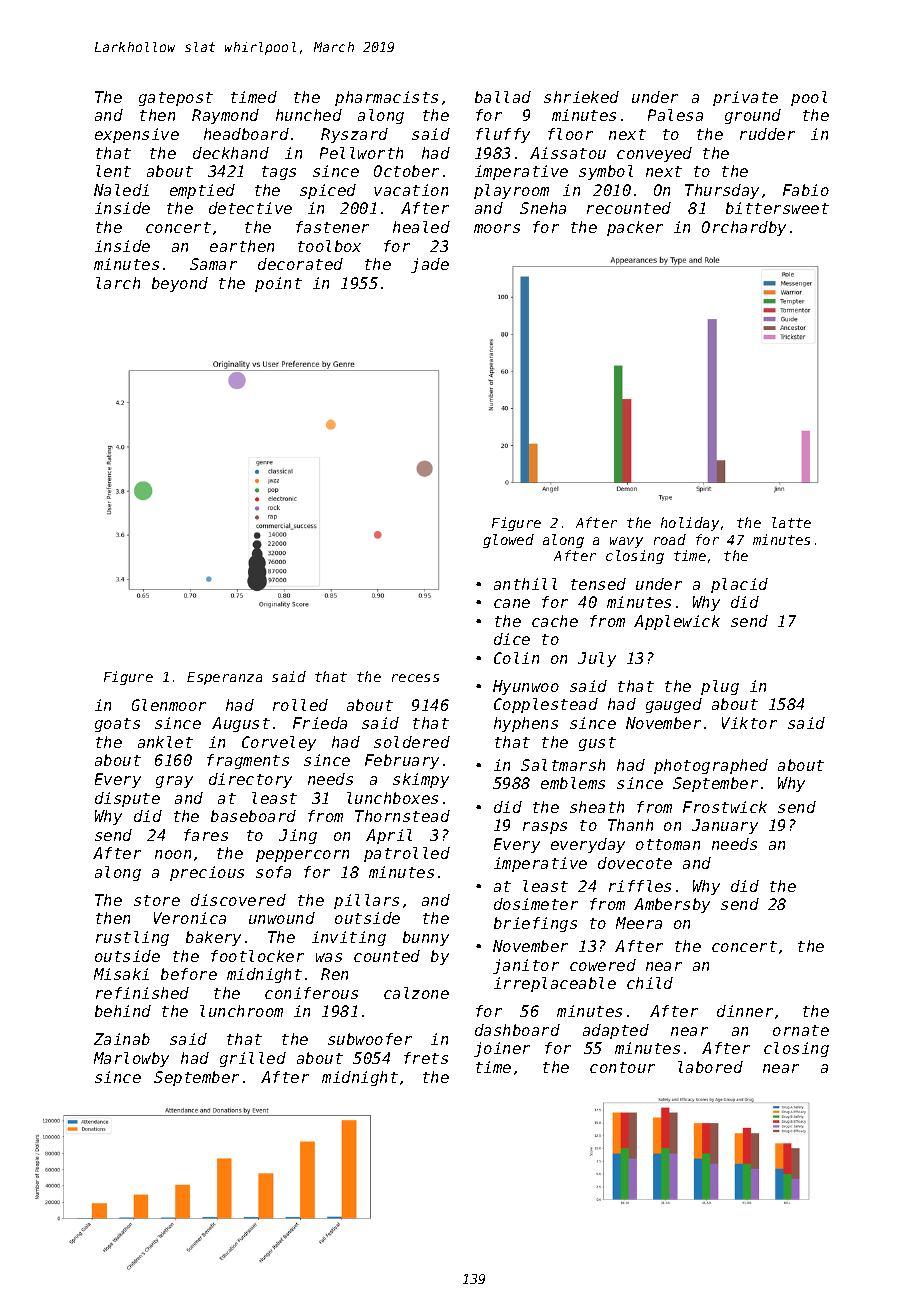  Describe the element at coordinates (581, 97) in the image. I see `shrieked` at that location.
